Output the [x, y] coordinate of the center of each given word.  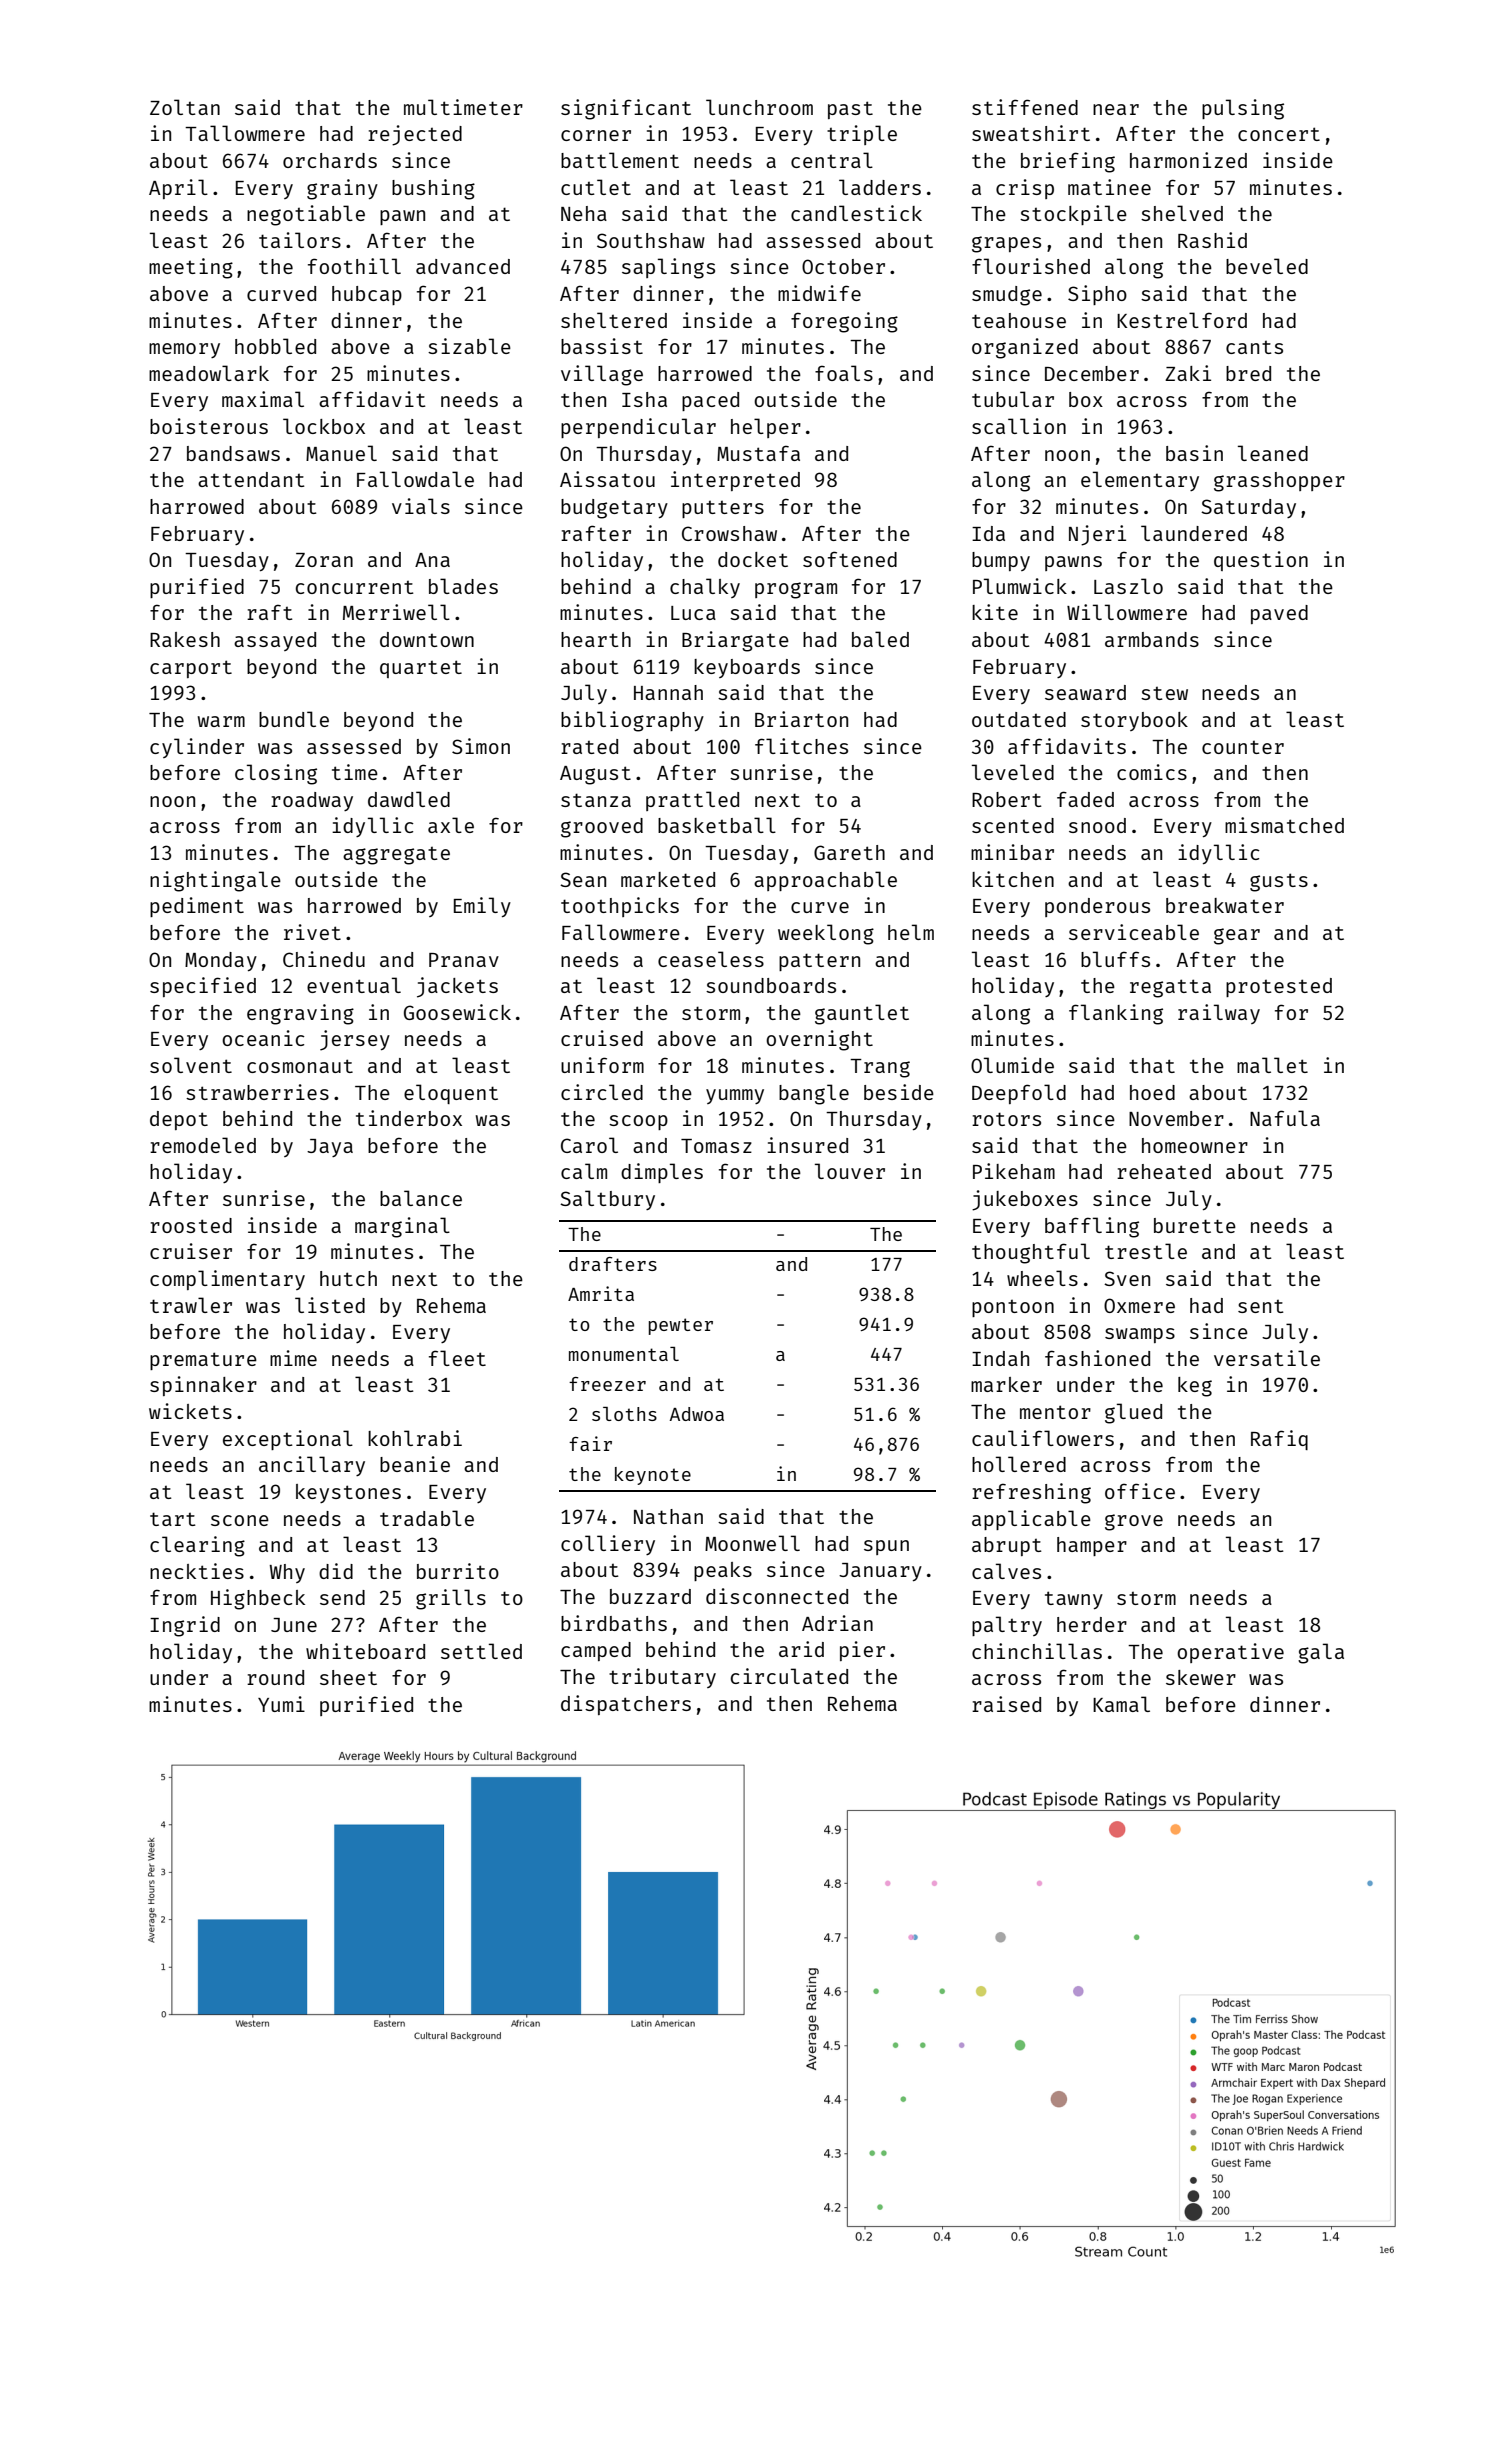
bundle [294, 719]
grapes [1006, 244]
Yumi [281, 1704]
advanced [463, 266]
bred [1248, 373]
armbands [1152, 639]
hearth [596, 639]
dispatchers [626, 1705]
